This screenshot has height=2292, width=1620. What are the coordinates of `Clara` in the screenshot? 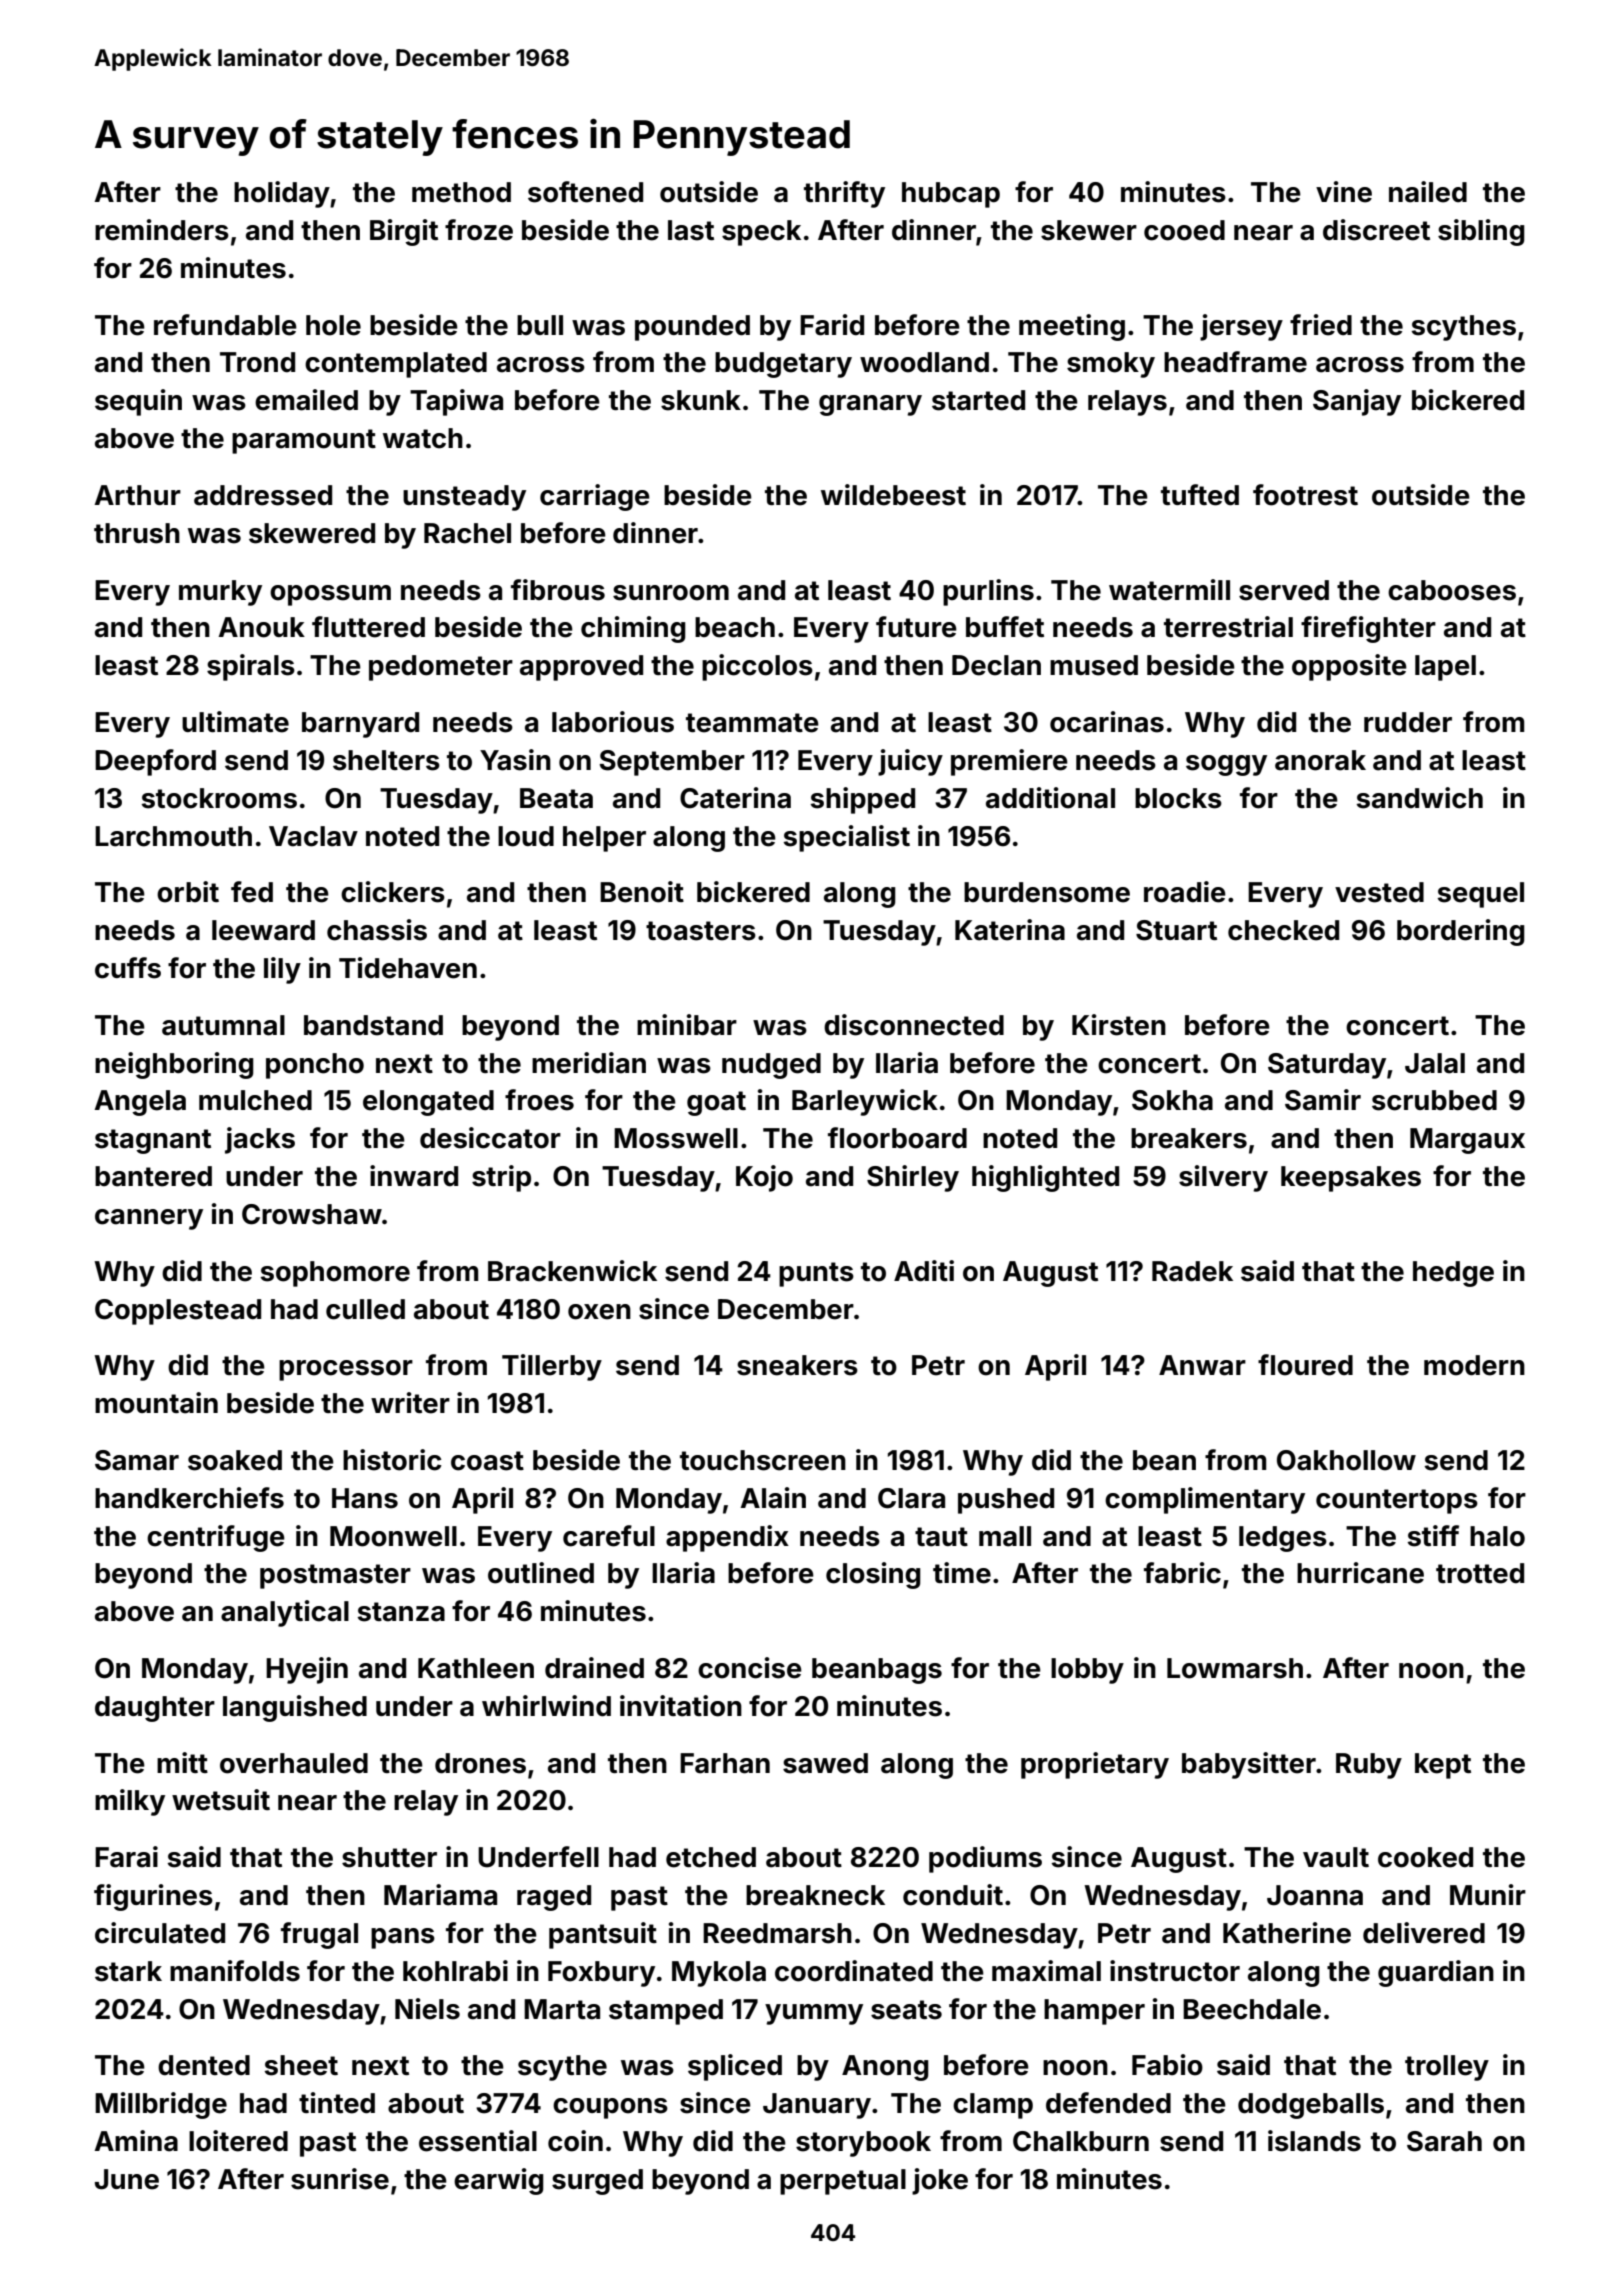 It's located at (911, 1498).
